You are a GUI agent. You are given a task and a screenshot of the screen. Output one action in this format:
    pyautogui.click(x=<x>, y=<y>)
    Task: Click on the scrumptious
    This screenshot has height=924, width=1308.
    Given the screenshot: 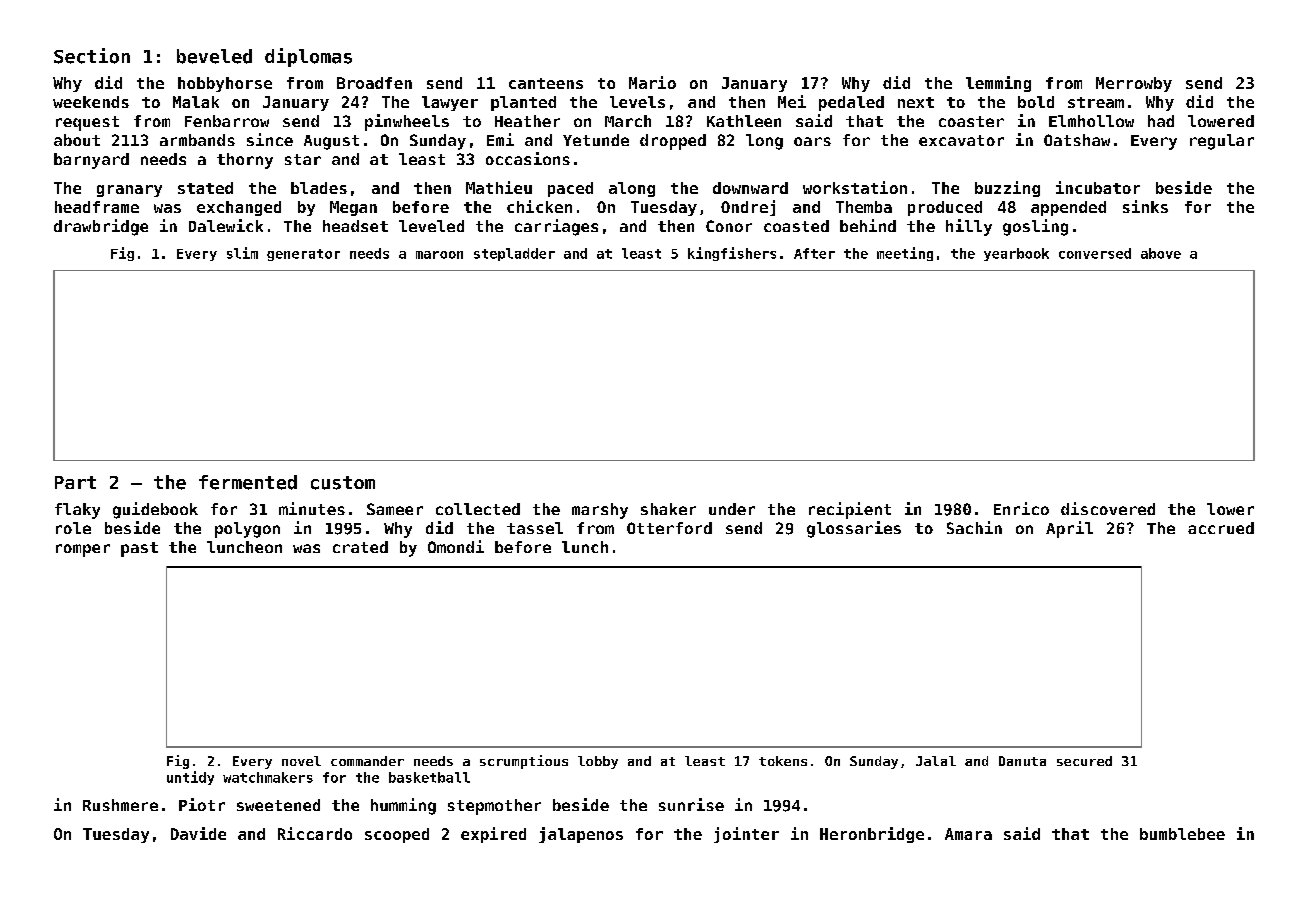 What is the action you would take?
    pyautogui.click(x=524, y=762)
